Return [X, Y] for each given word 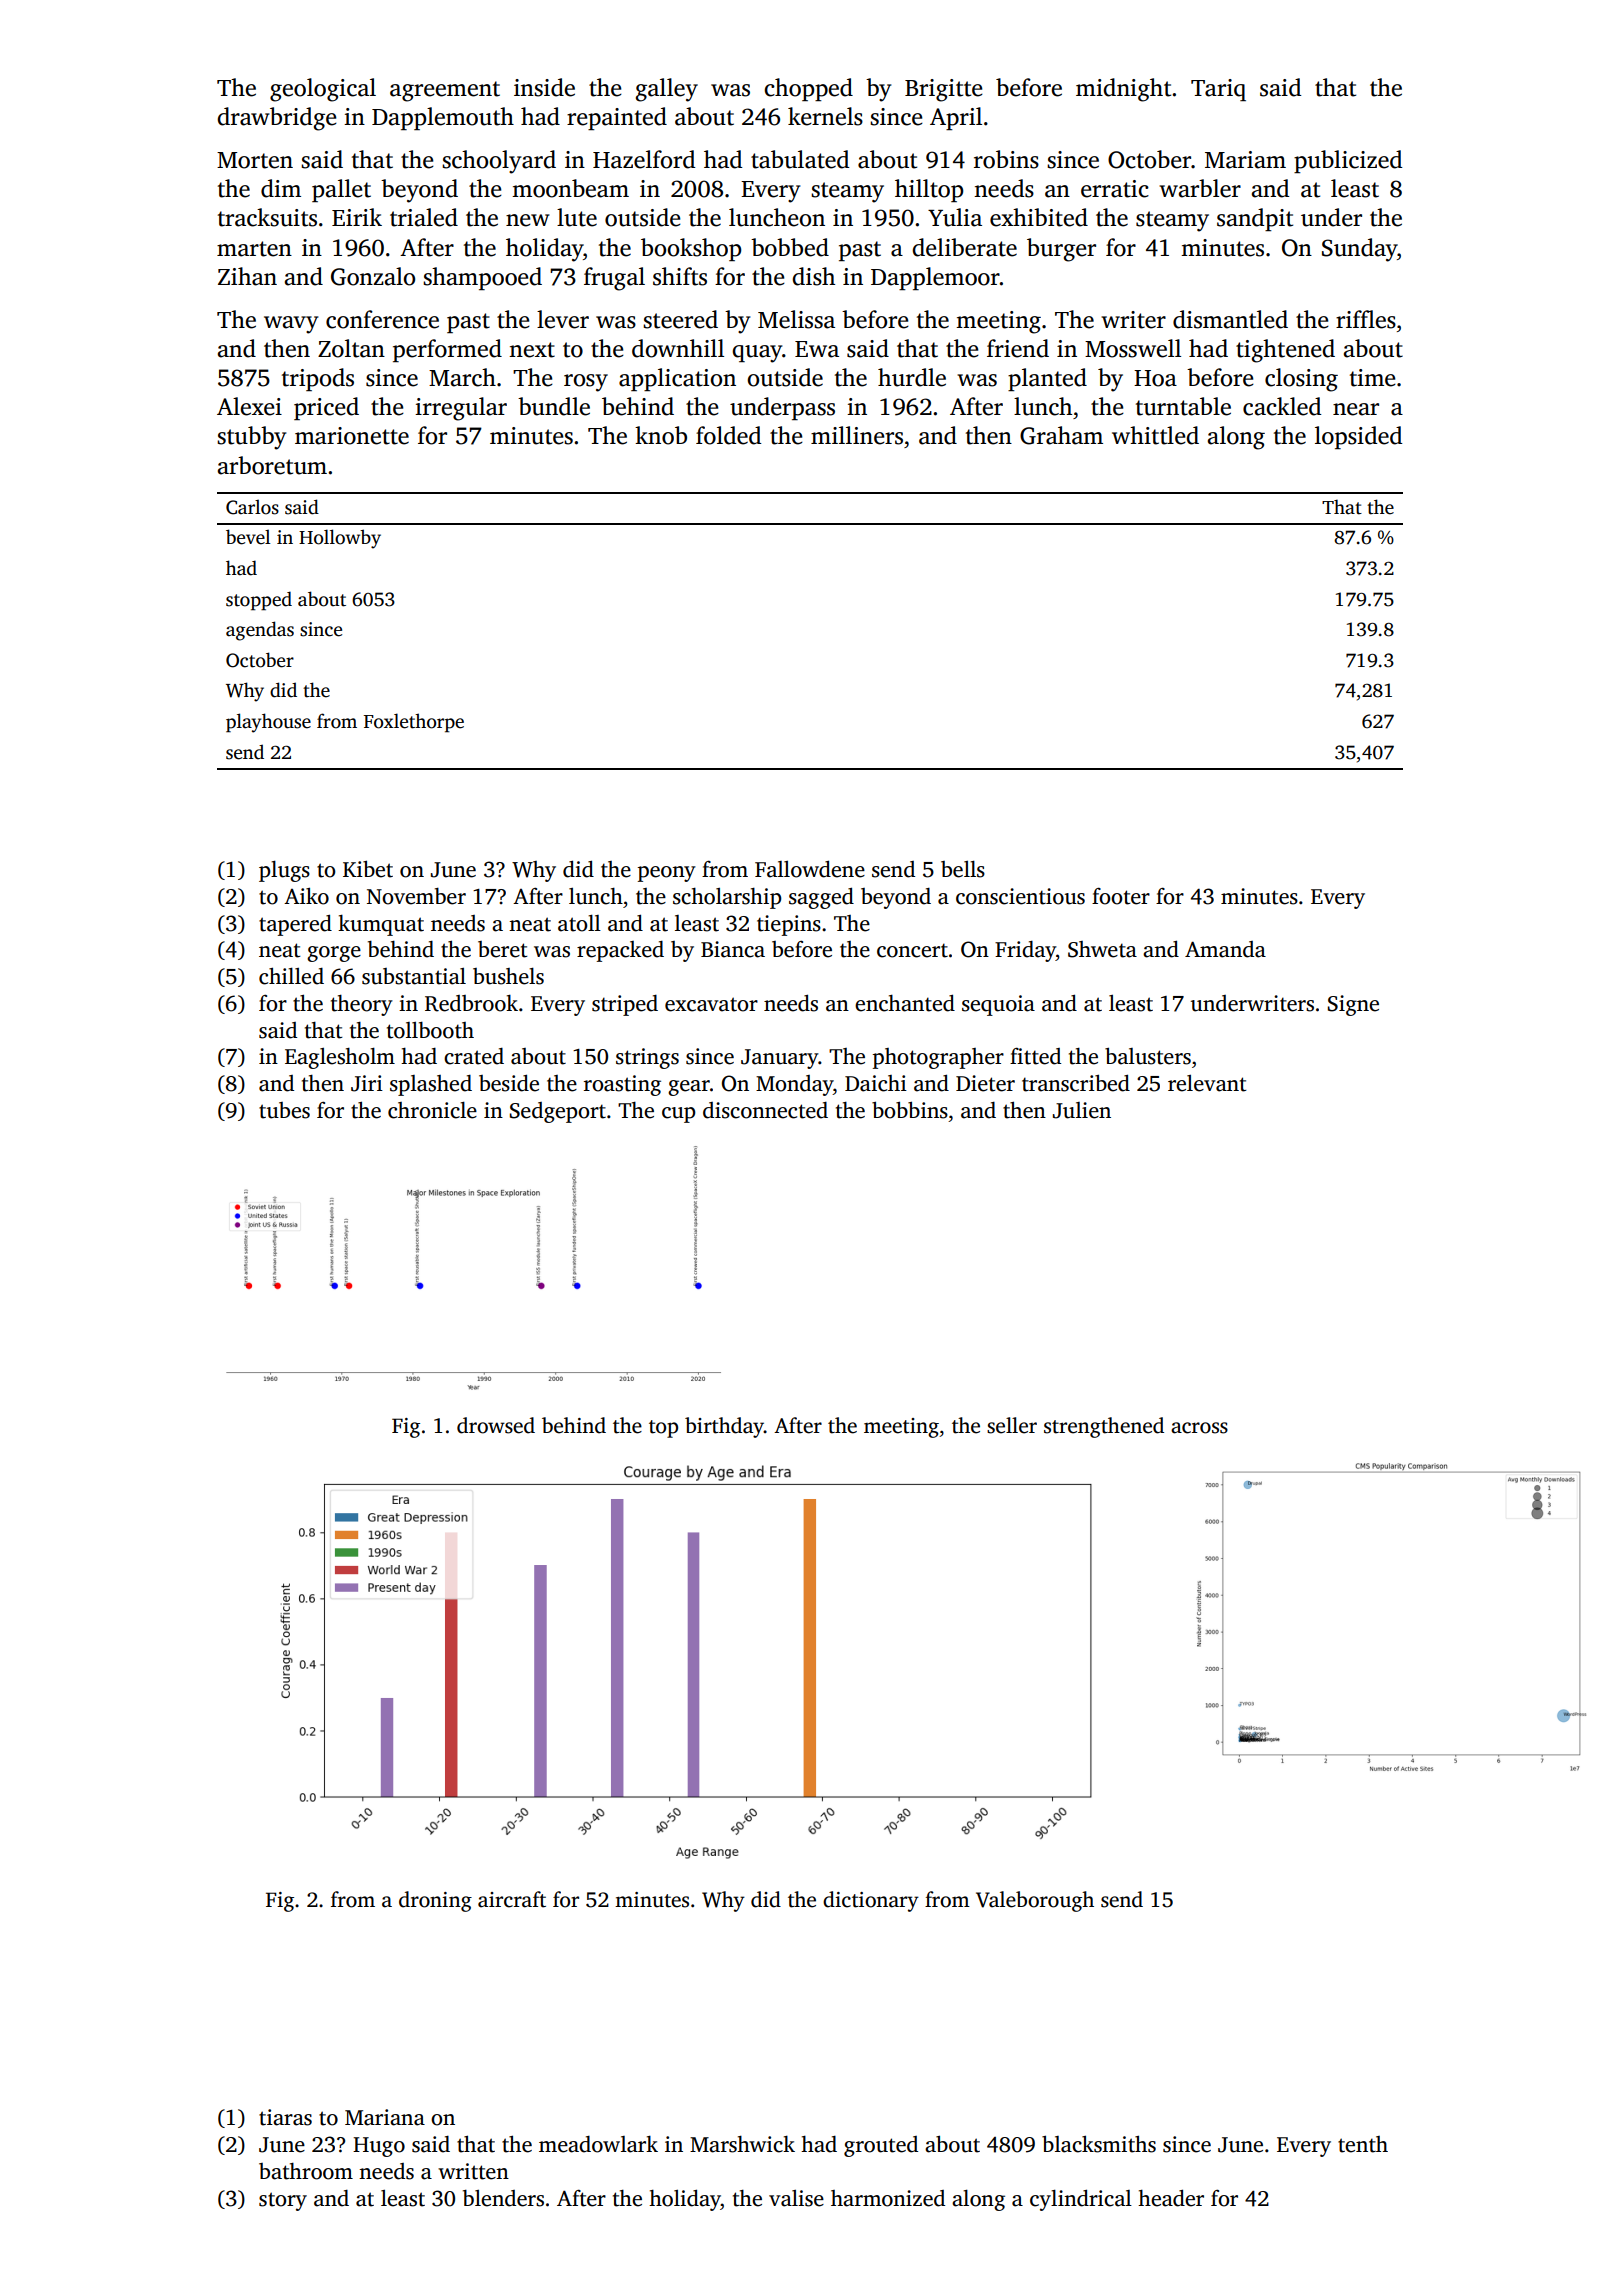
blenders [503, 2198]
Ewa [817, 349]
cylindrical [1081, 2200]
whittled [1155, 435]
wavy [291, 325]
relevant [1207, 1083]
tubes [284, 1110]
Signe [1353, 1005]
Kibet [368, 869]
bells [963, 869]
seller [1012, 1425]
